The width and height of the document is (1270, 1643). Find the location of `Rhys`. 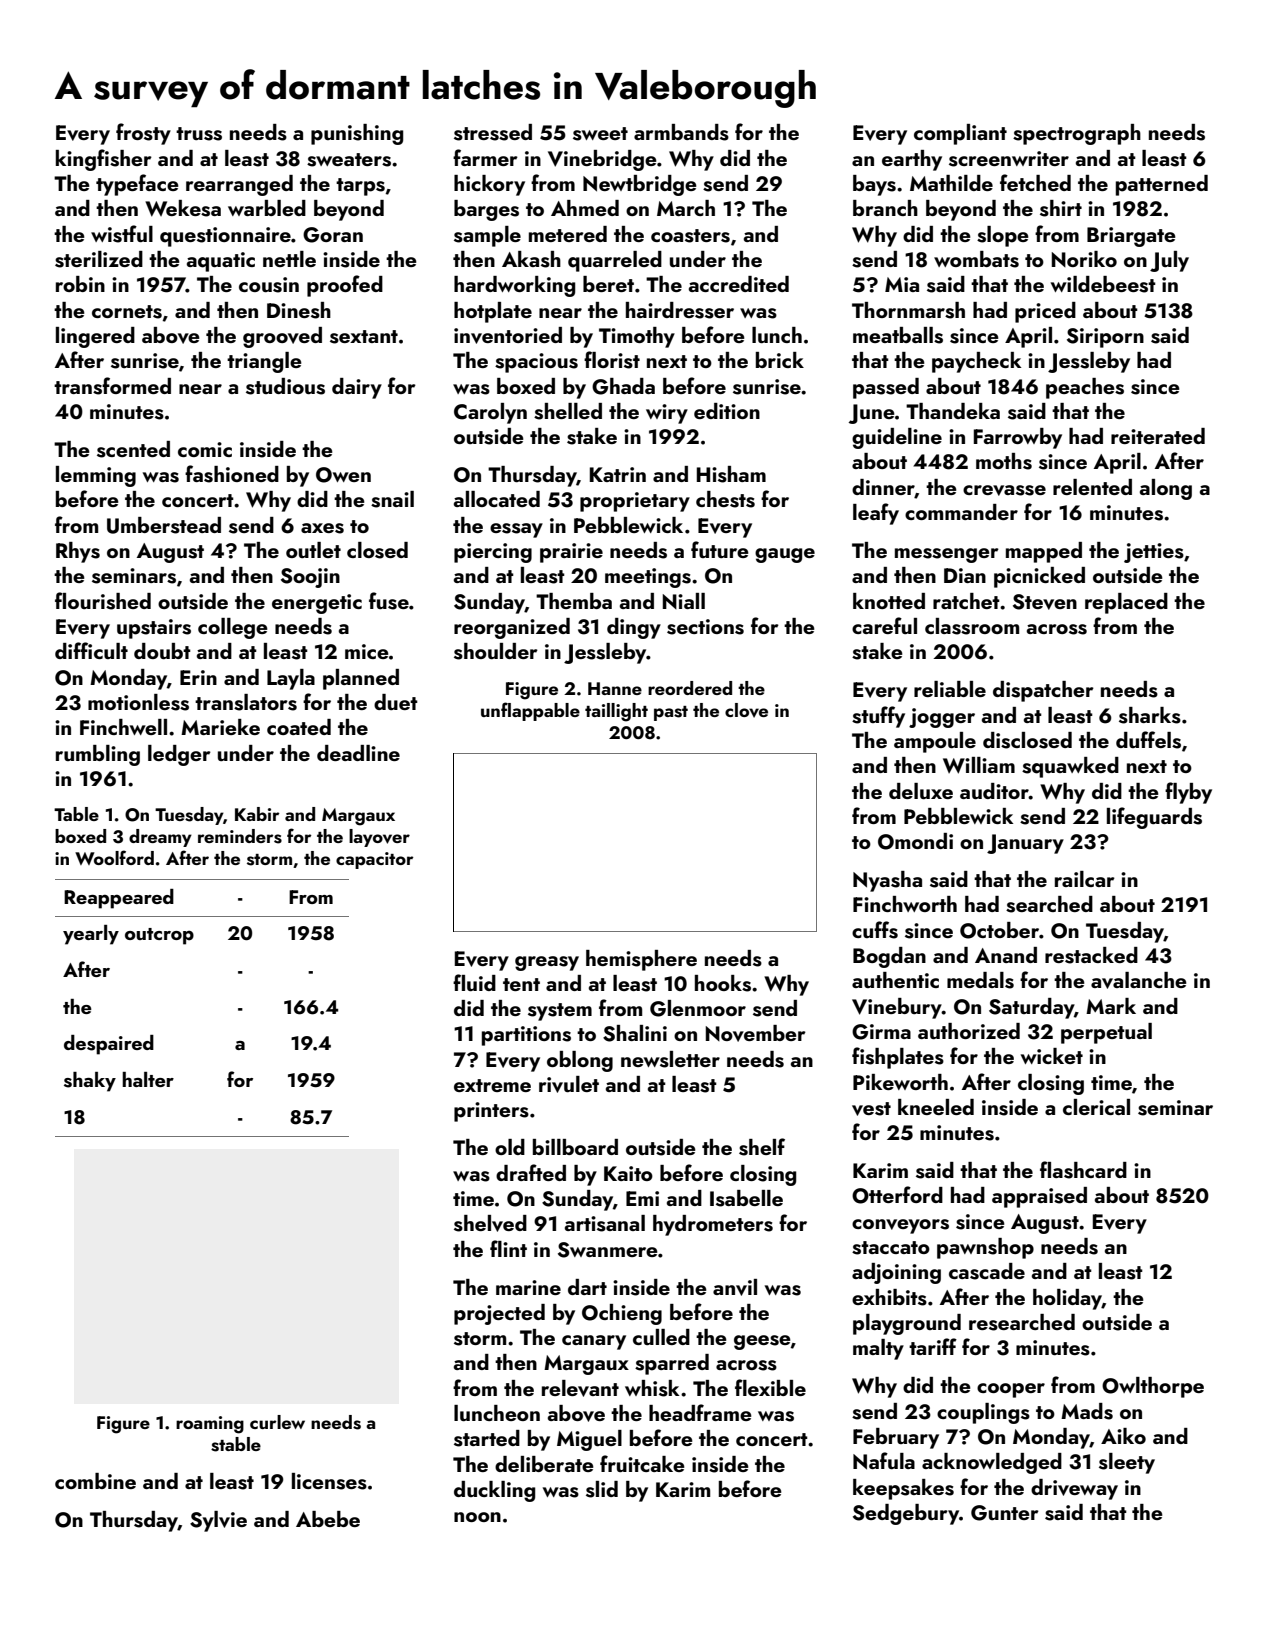

Rhys is located at coordinates (78, 552).
